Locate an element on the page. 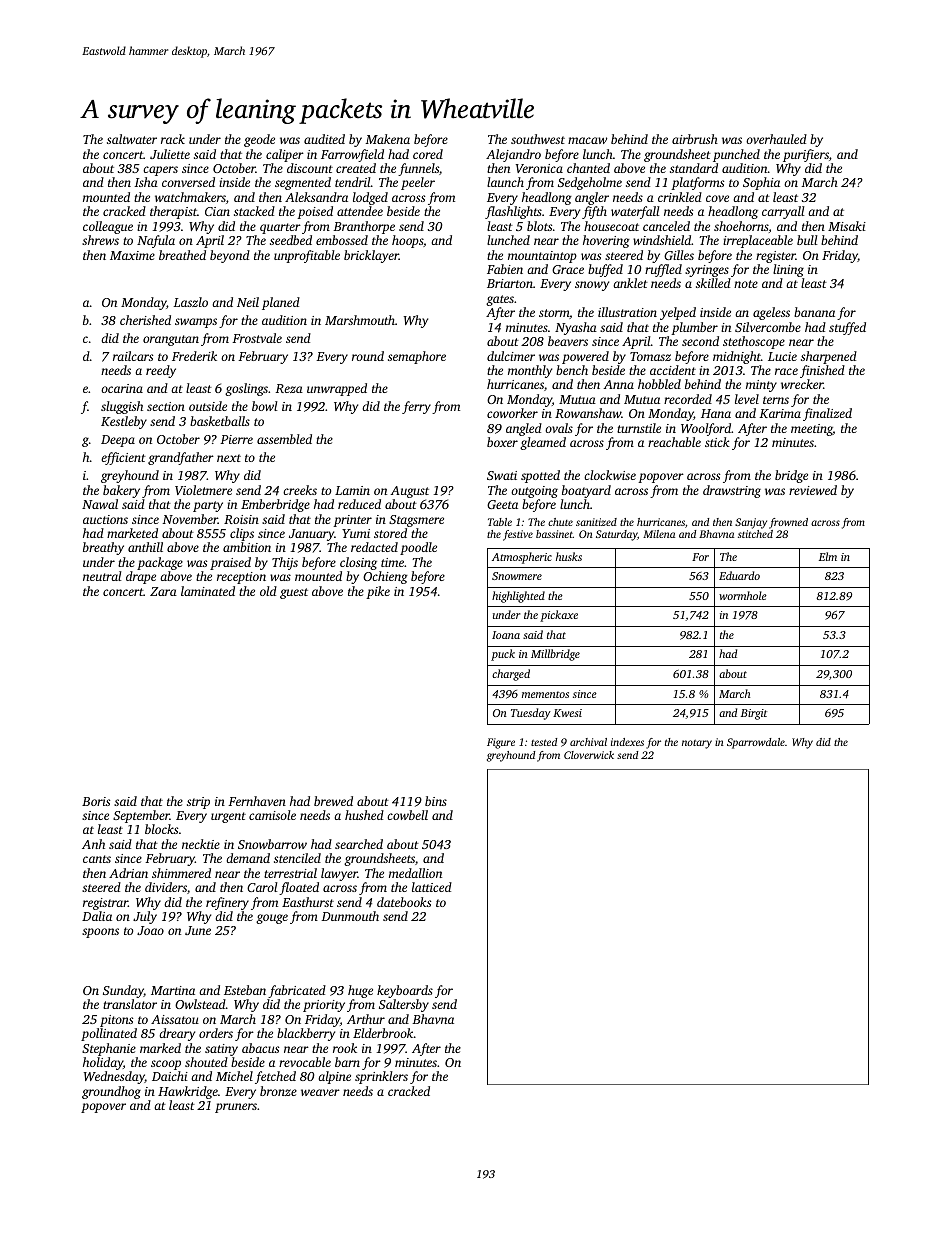  gouge is located at coordinates (272, 919).
